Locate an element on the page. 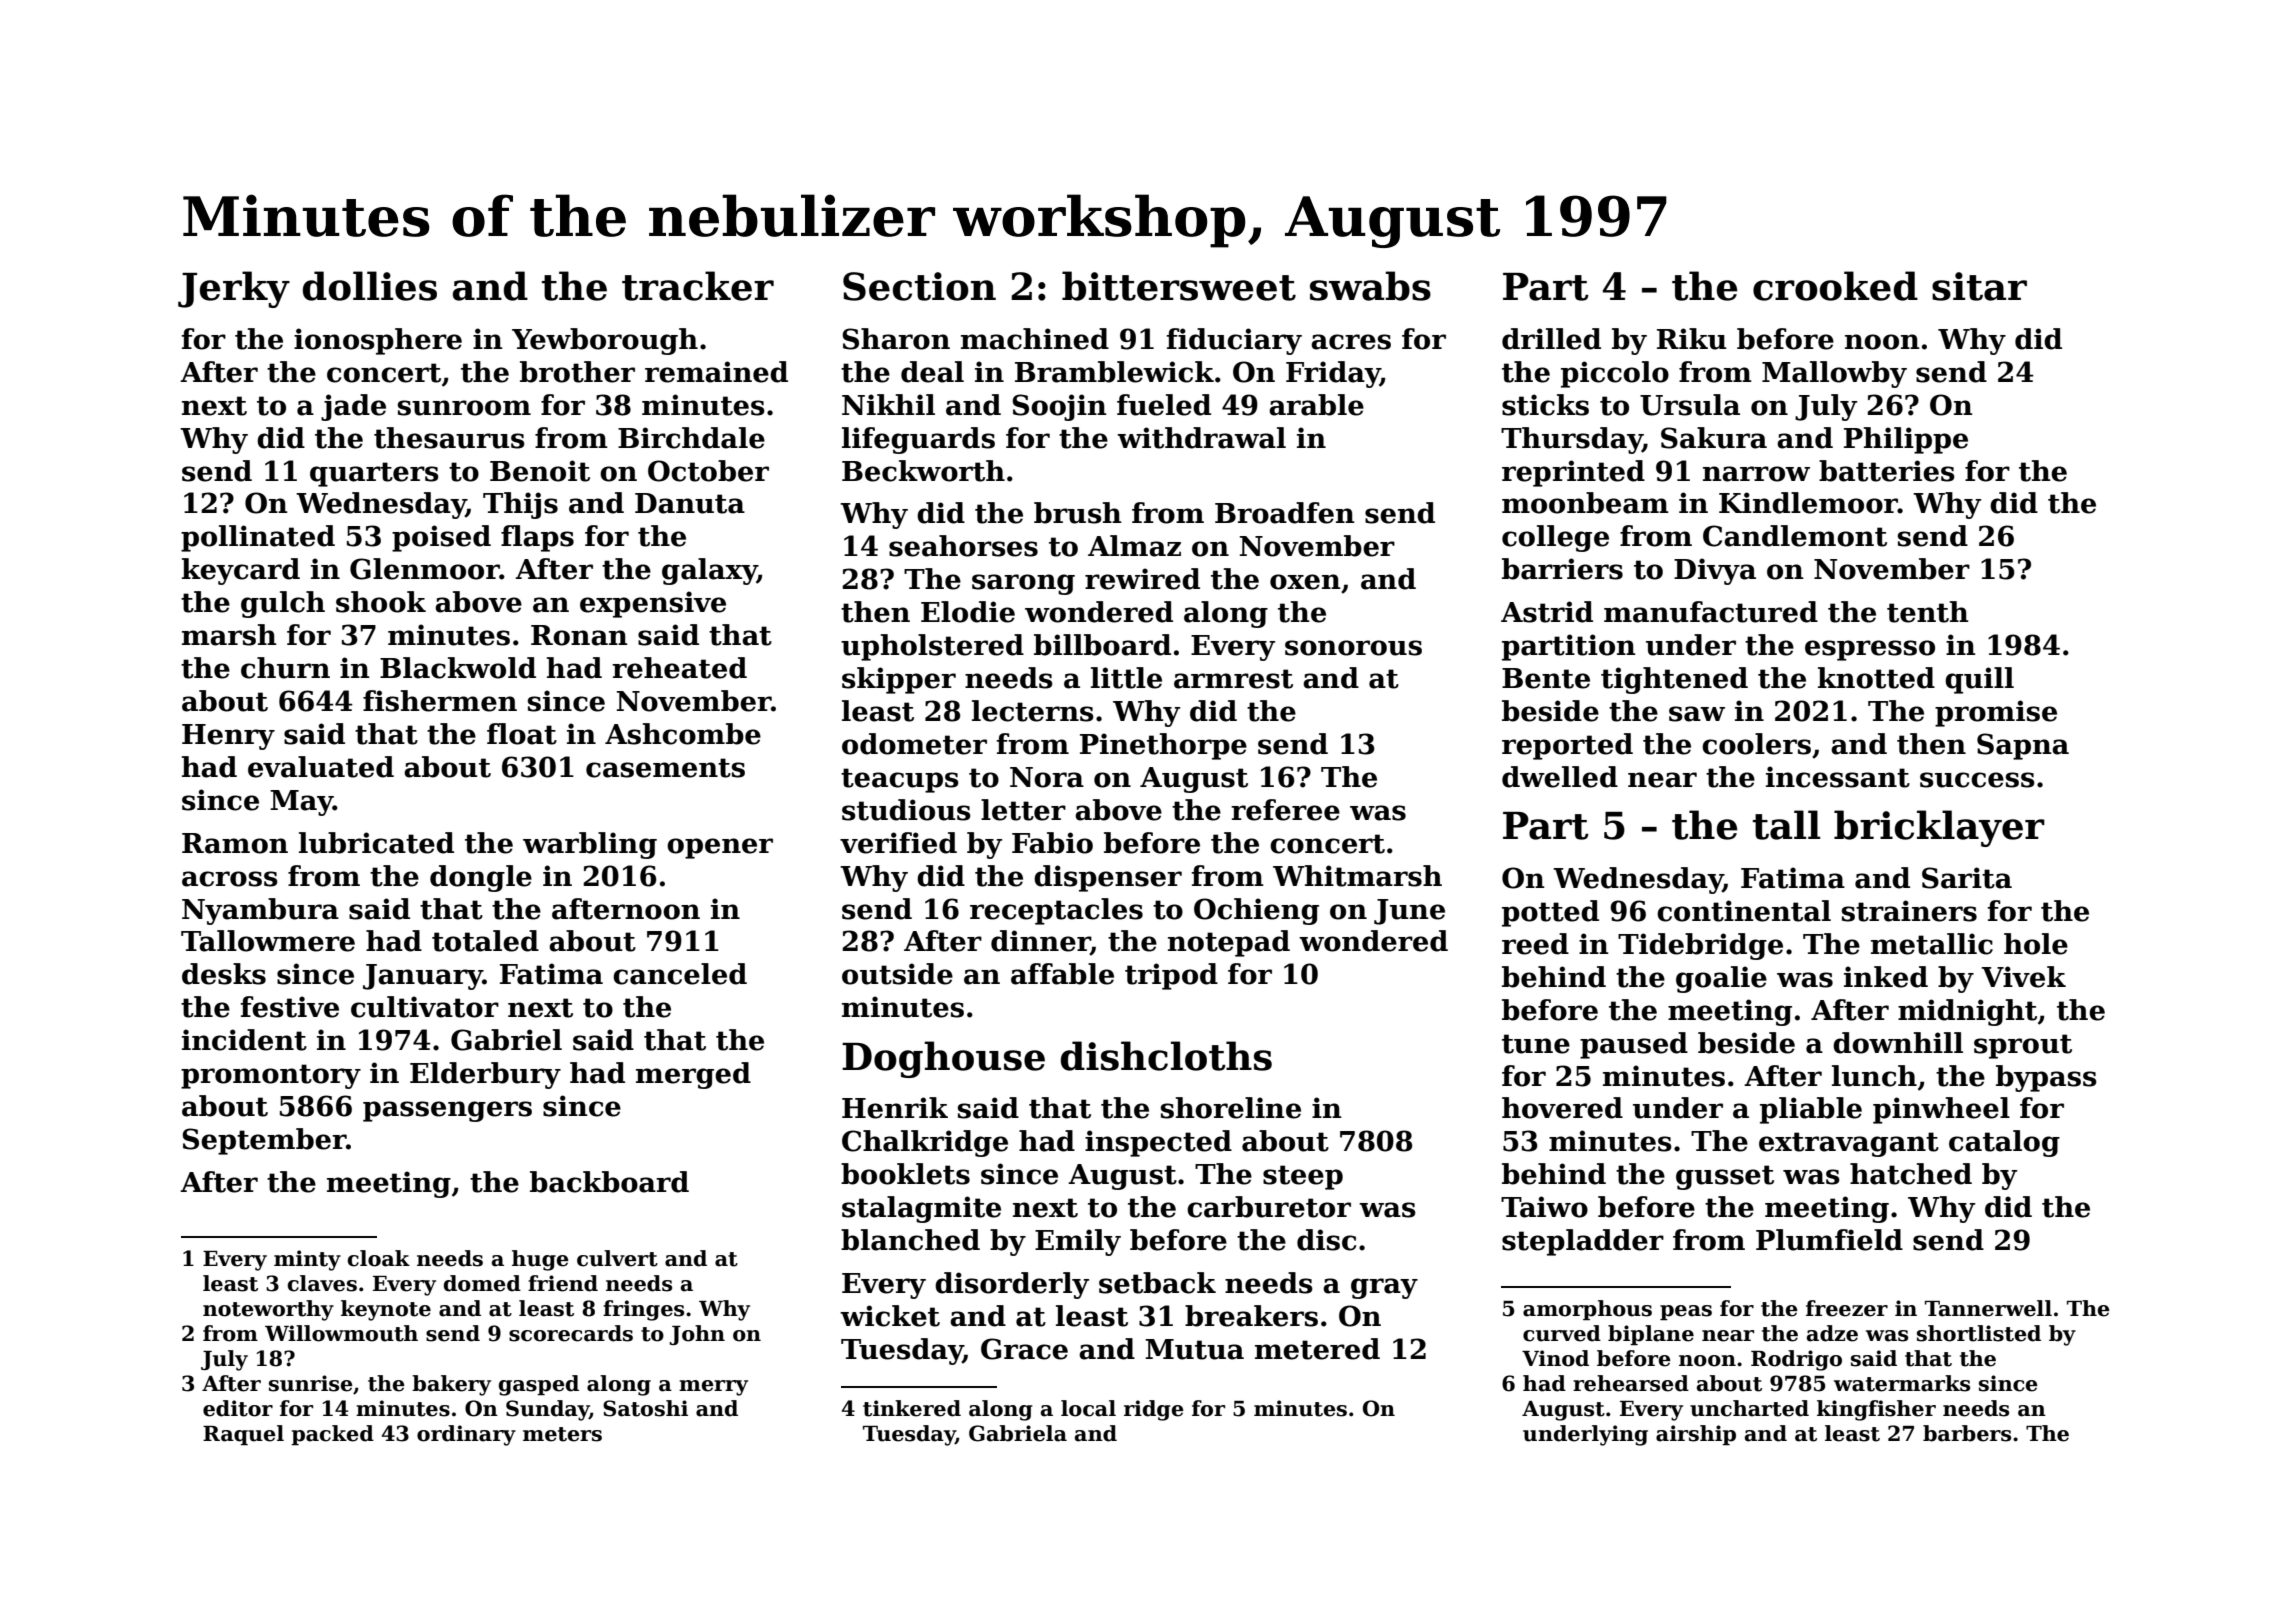 The width and height of the page is (2292, 1620). Ochieng is located at coordinates (1256, 911).
